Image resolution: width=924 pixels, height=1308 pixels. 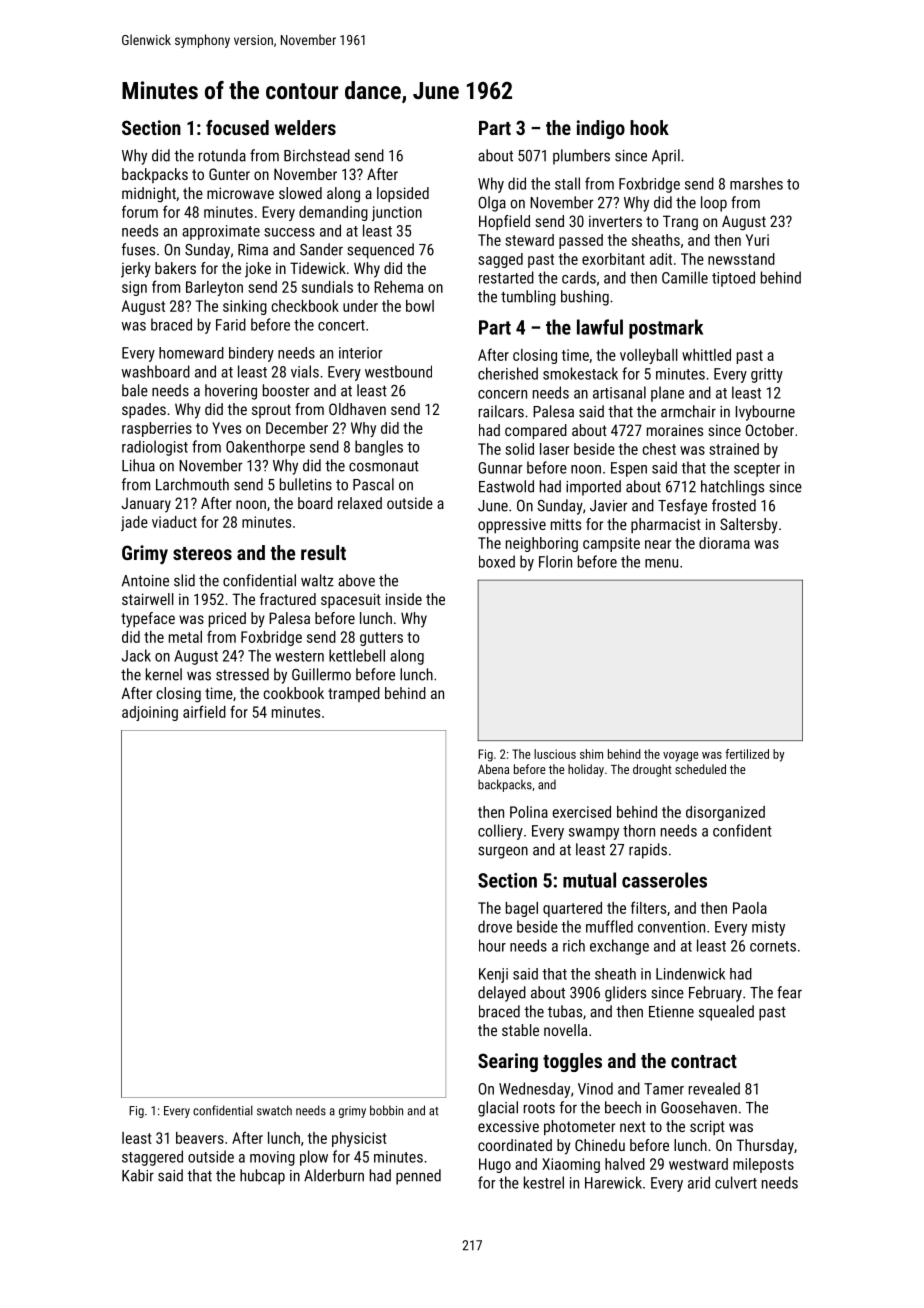 What do you see at coordinates (403, 194) in the screenshot?
I see `lopsided` at bounding box center [403, 194].
